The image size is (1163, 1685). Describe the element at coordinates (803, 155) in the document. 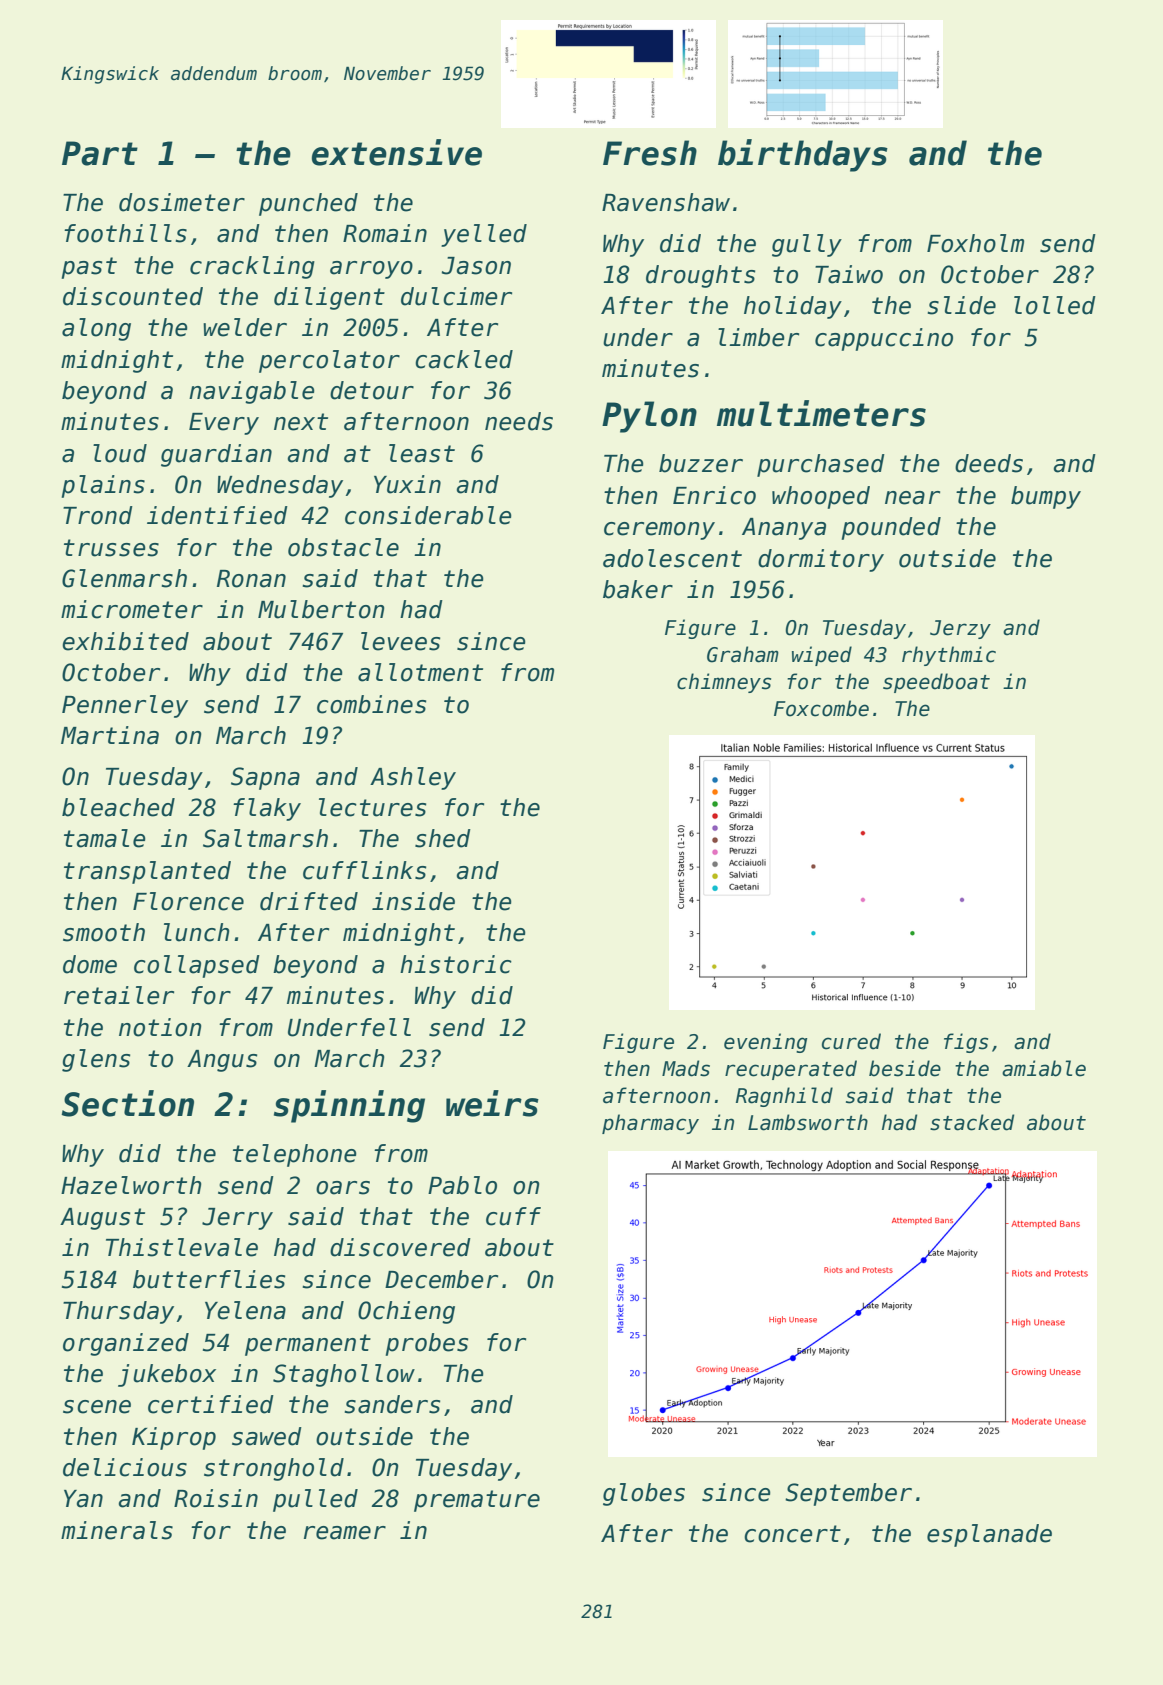

I see `birthdays` at that location.
